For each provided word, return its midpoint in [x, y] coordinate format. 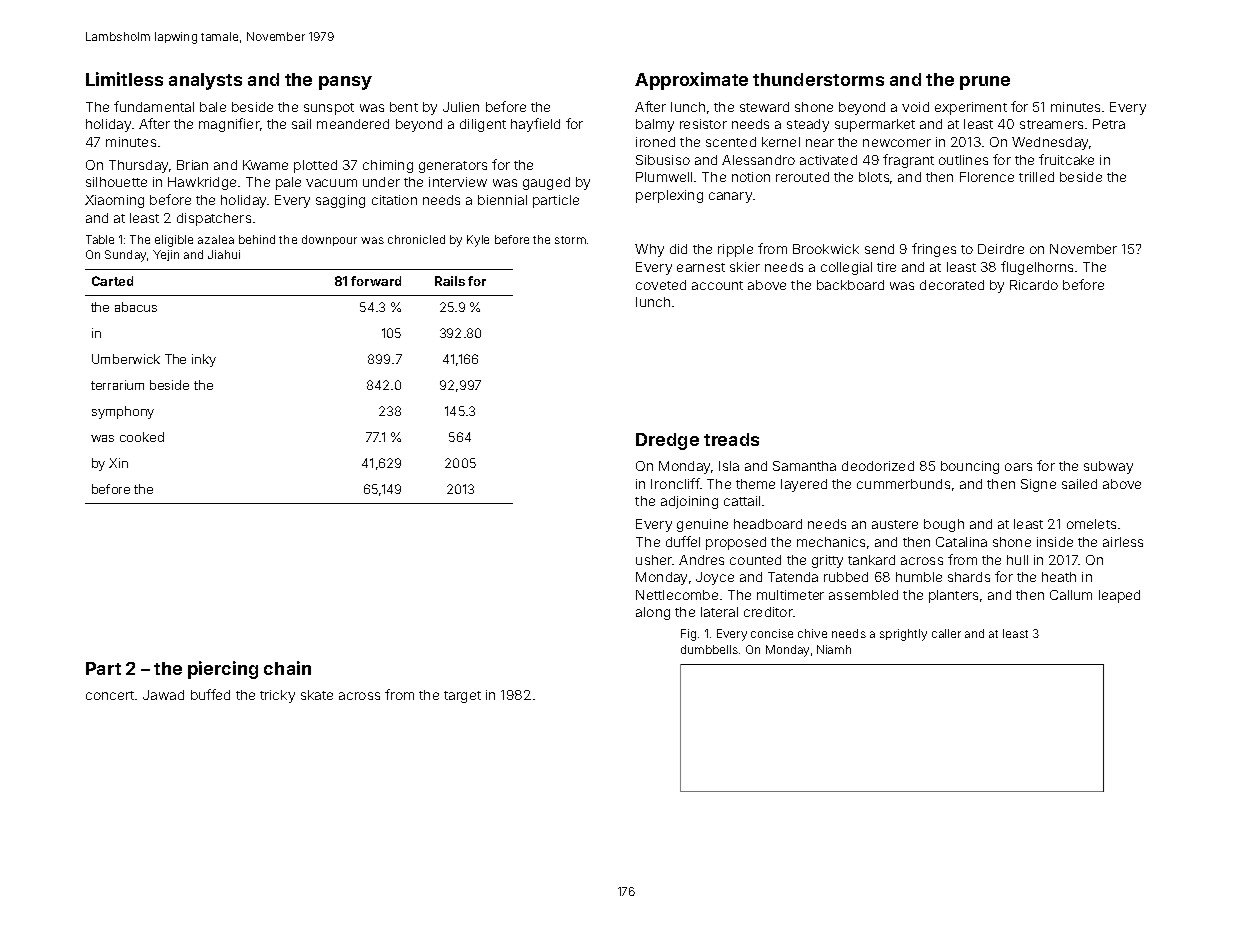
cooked [142, 437]
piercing [223, 670]
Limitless [124, 79]
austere [895, 524]
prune [985, 83]
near [820, 143]
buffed [210, 694]
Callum [1071, 595]
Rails [450, 281]
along [653, 613]
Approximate [691, 81]
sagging [340, 201]
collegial [846, 268]
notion [751, 177]
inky [204, 360]
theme [755, 484]
